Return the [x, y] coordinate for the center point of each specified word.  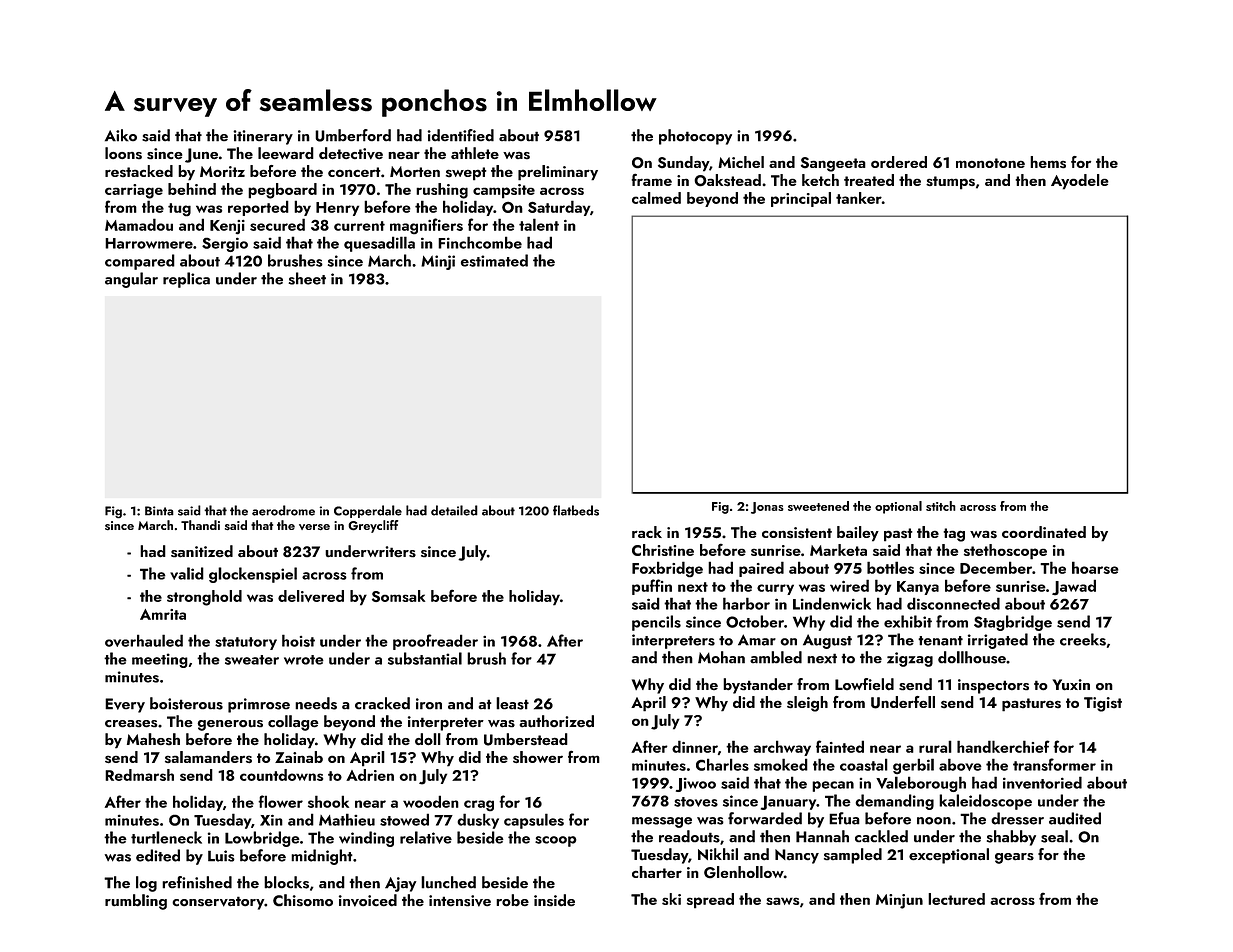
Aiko [121, 135]
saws [782, 901]
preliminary [558, 173]
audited [1075, 818]
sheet [307, 278]
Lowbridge [262, 839]
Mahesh [153, 739]
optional [898, 507]
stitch [941, 506]
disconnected [953, 603]
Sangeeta [833, 164]
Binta [159, 511]
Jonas [767, 508]
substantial [425, 658]
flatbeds [576, 510]
